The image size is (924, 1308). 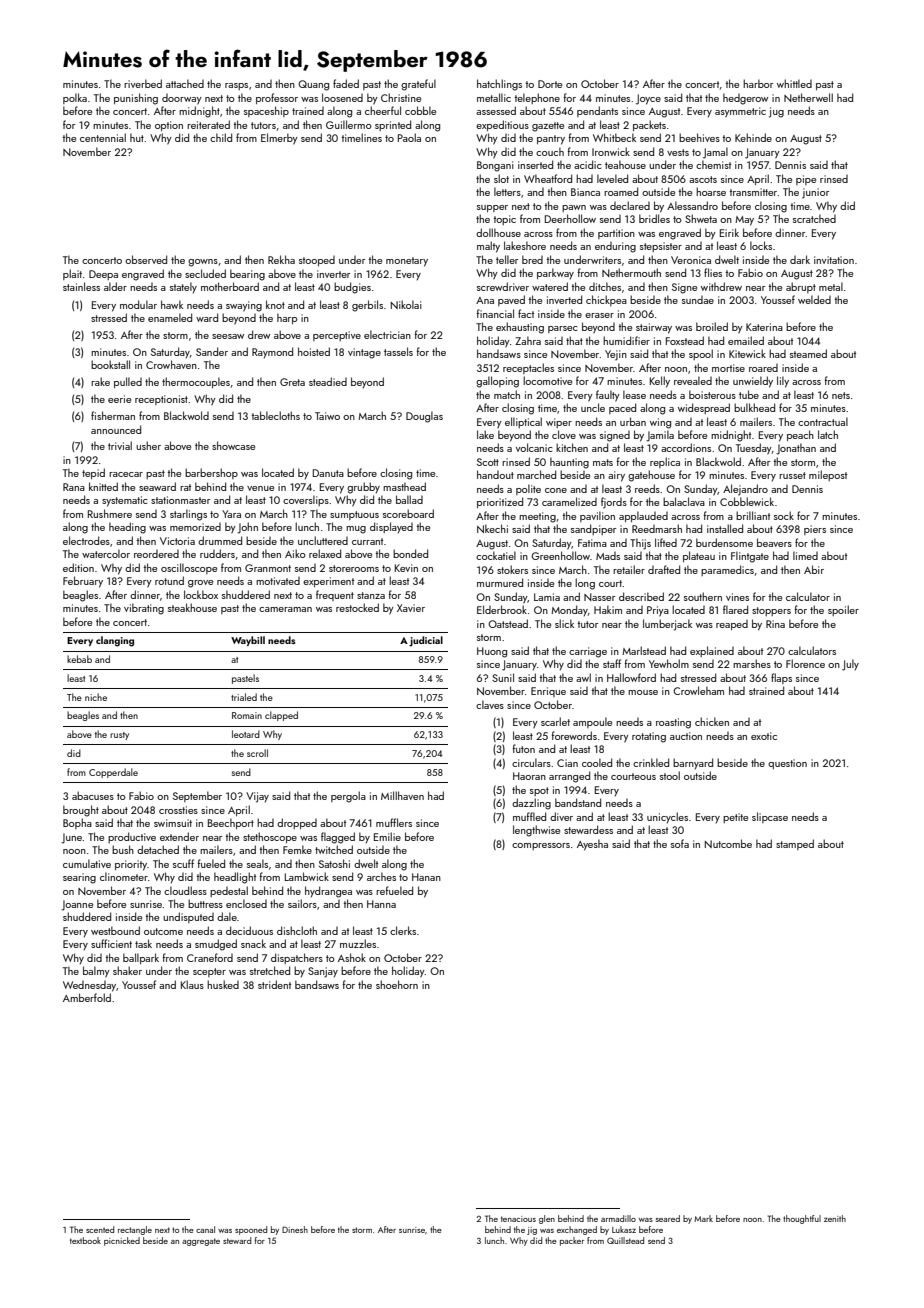 I want to click on compressors, so click(x=541, y=846).
